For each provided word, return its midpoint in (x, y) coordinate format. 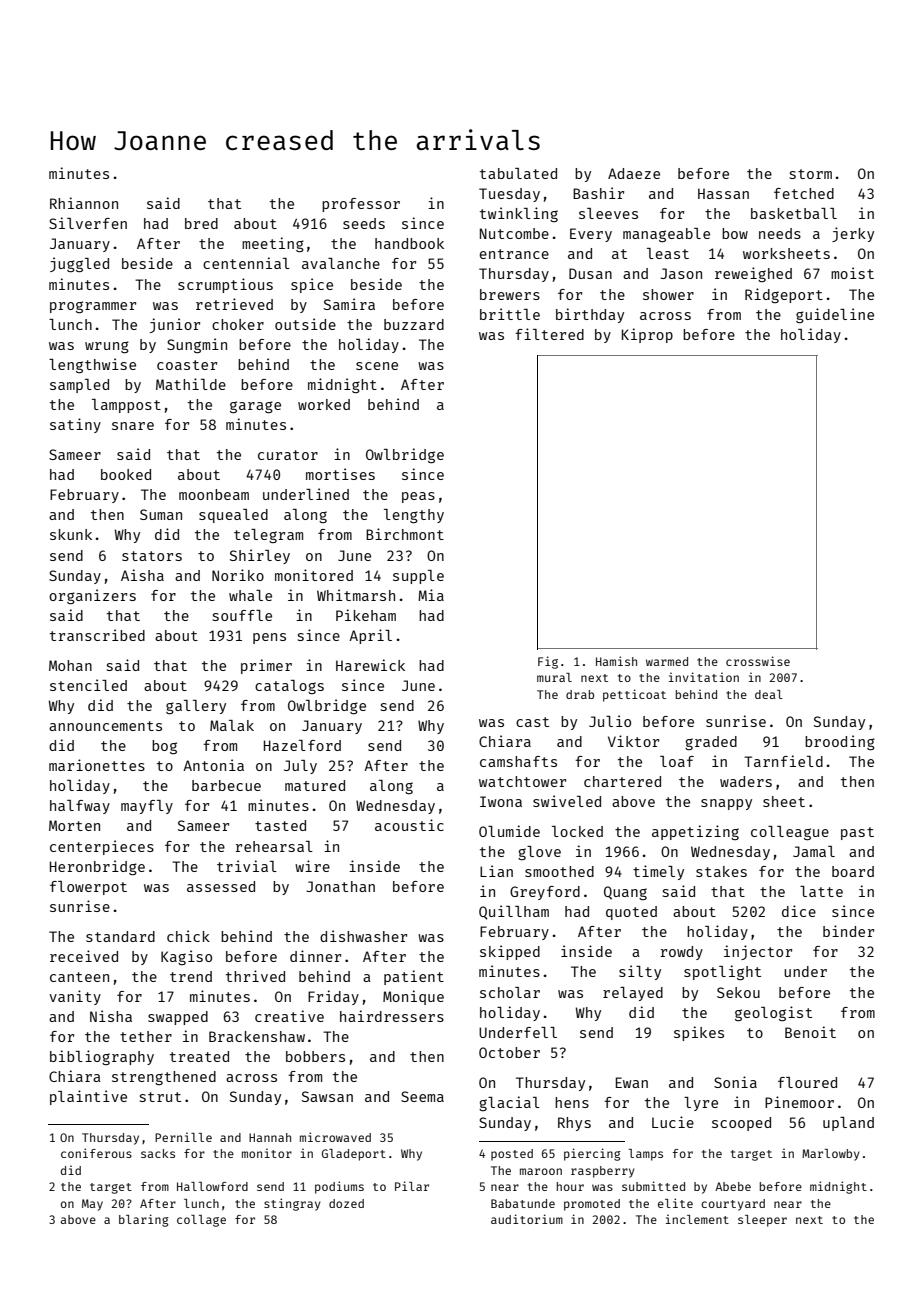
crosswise (758, 661)
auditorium (527, 1219)
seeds (364, 223)
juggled (79, 264)
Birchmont (405, 534)
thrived (255, 976)
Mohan (70, 665)
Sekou (738, 992)
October (509, 1052)
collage (201, 1221)
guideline (835, 315)
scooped (741, 1124)
